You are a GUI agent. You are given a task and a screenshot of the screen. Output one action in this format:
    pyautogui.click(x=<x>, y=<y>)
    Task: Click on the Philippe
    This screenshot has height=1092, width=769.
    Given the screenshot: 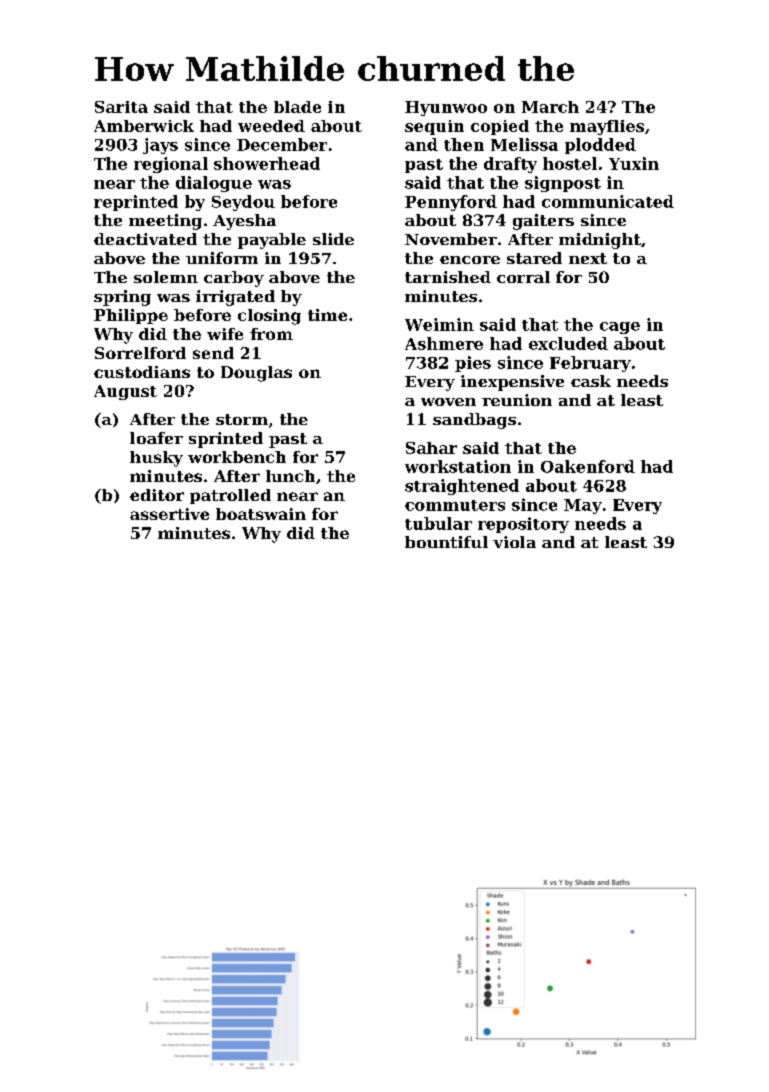 What is the action you would take?
    pyautogui.click(x=131, y=316)
